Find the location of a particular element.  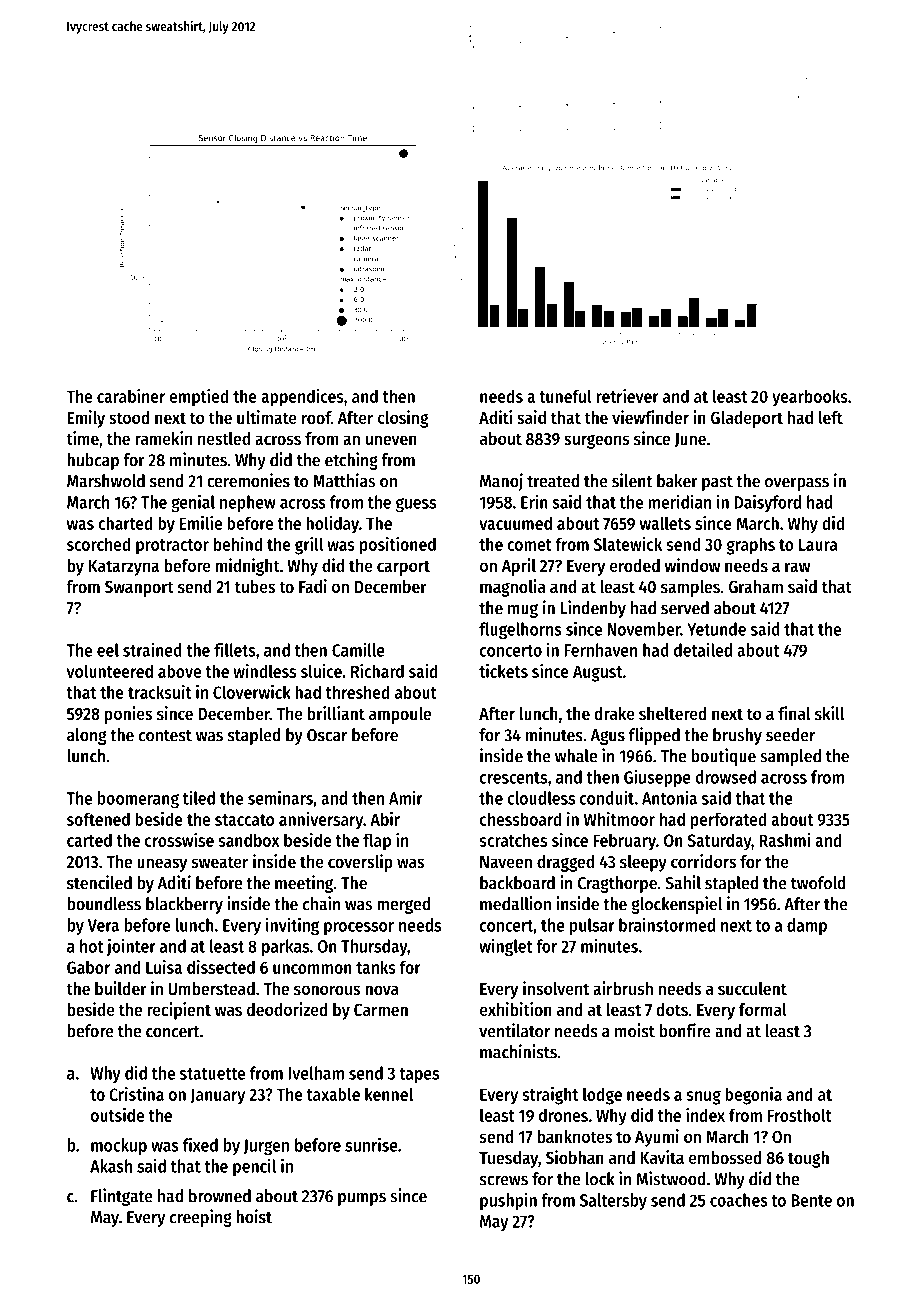

exhibition is located at coordinates (516, 1009).
